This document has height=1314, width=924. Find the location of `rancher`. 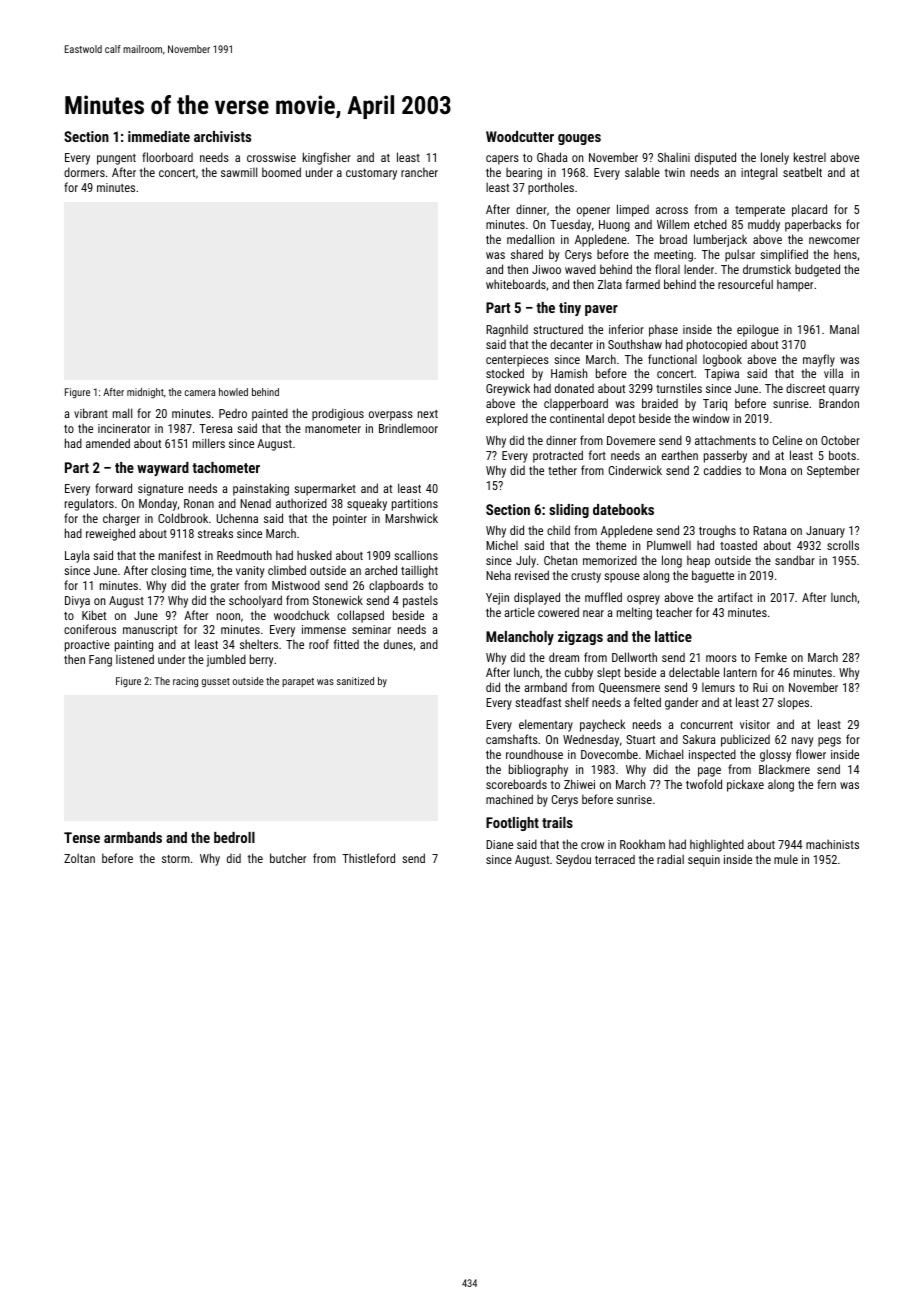

rancher is located at coordinates (419, 172).
